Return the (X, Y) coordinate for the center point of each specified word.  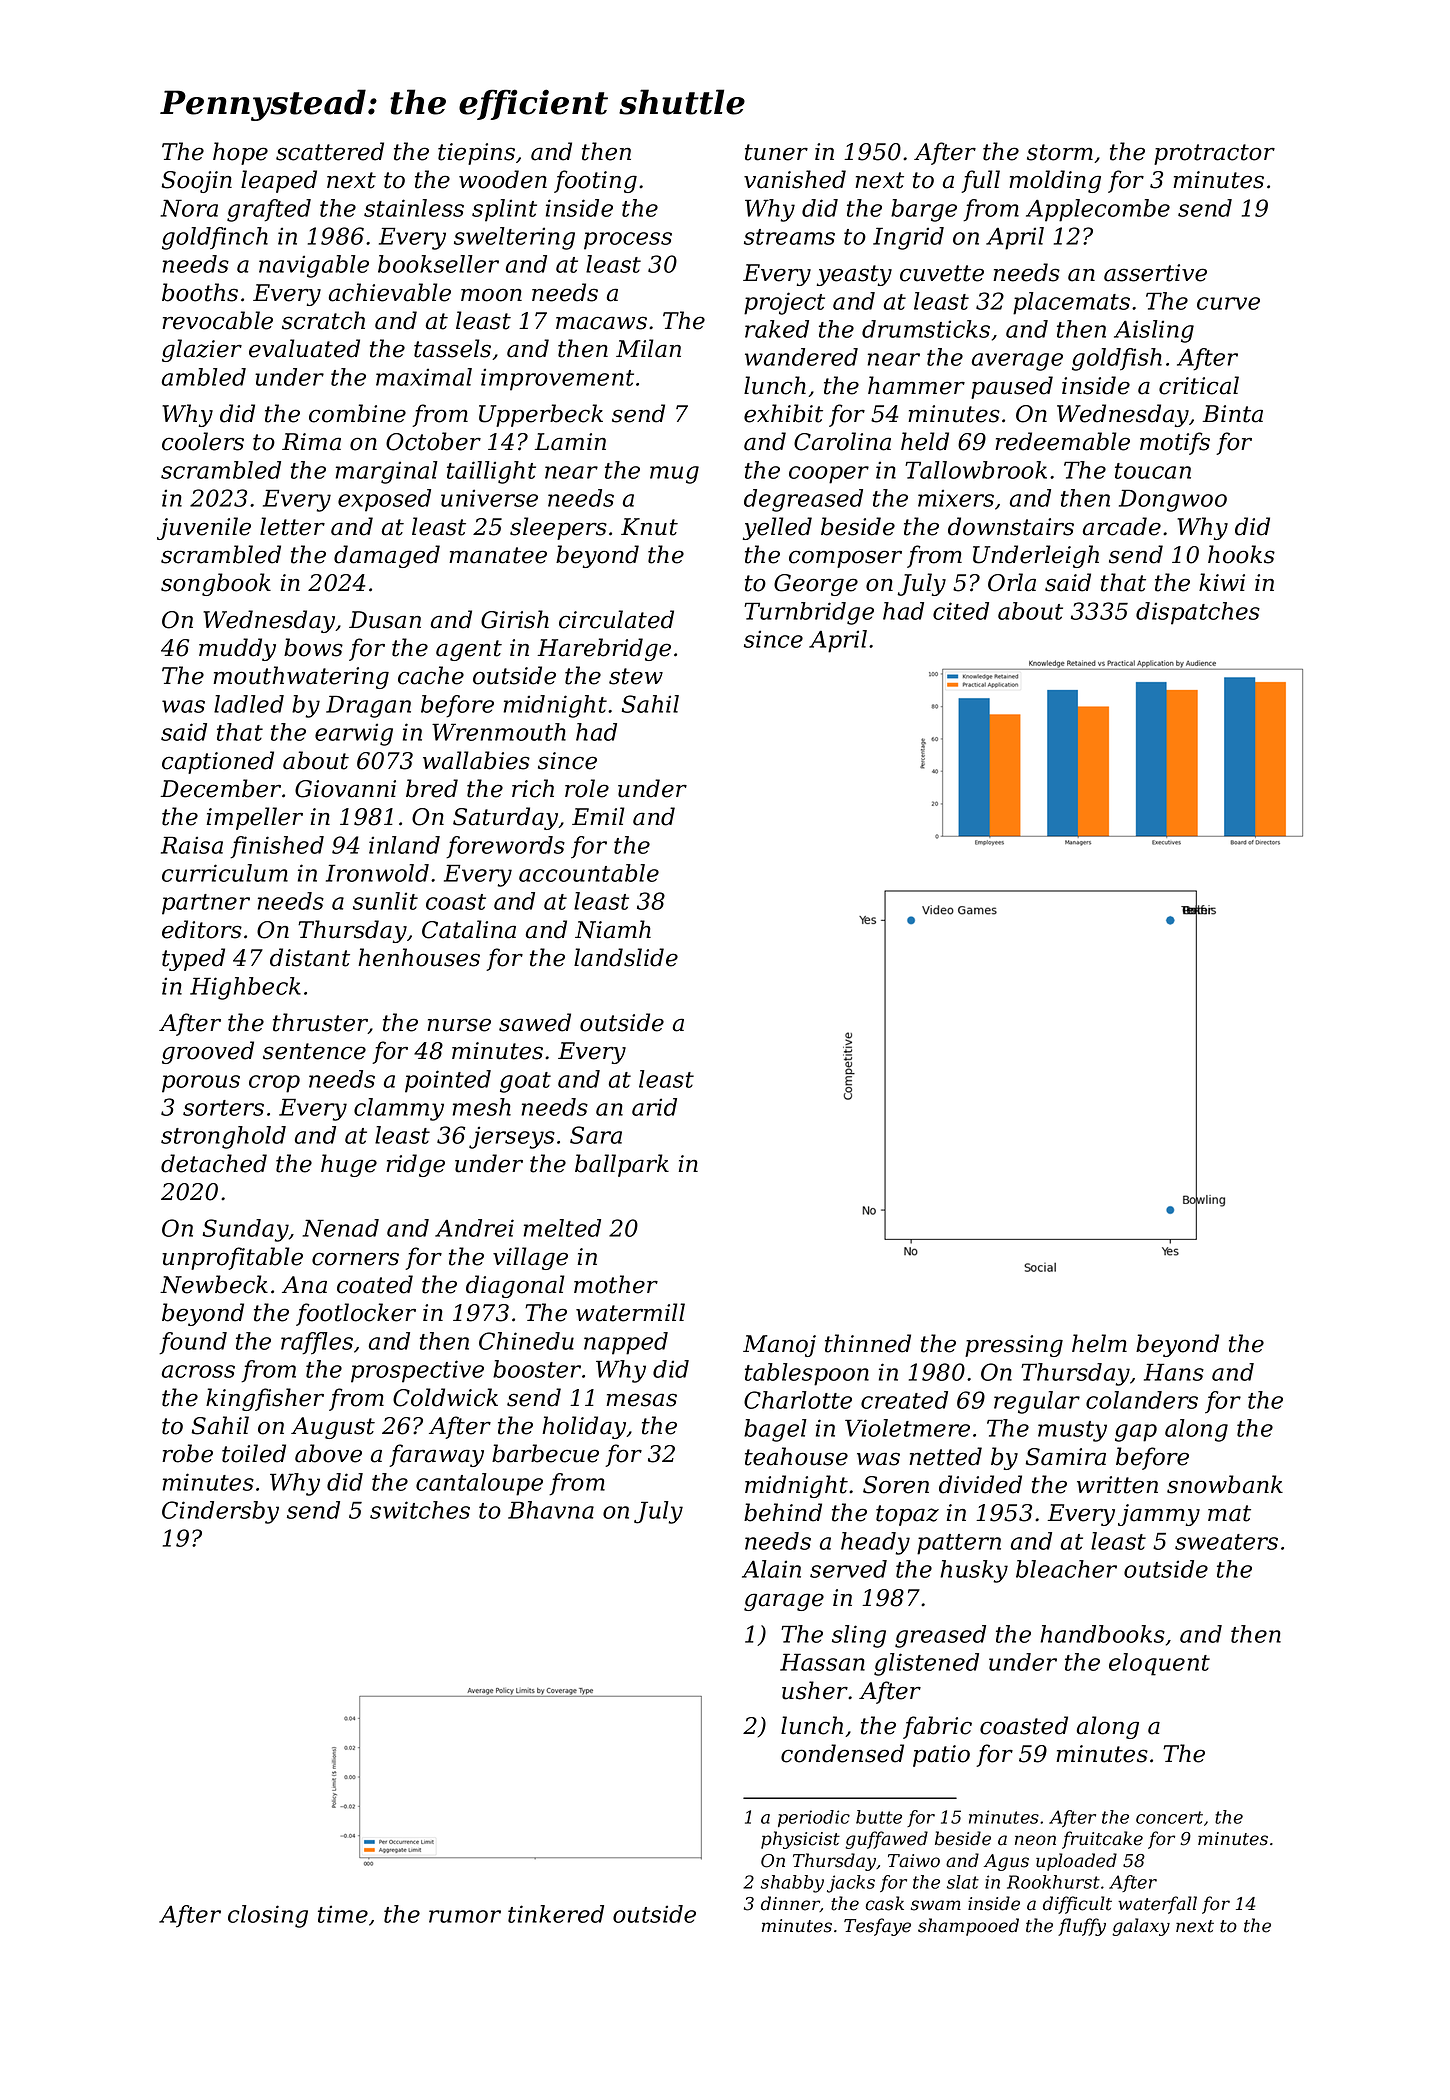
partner (206, 904)
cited (961, 611)
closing (268, 1916)
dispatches (1198, 613)
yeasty (854, 275)
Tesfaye (877, 1927)
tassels (452, 348)
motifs (1175, 443)
